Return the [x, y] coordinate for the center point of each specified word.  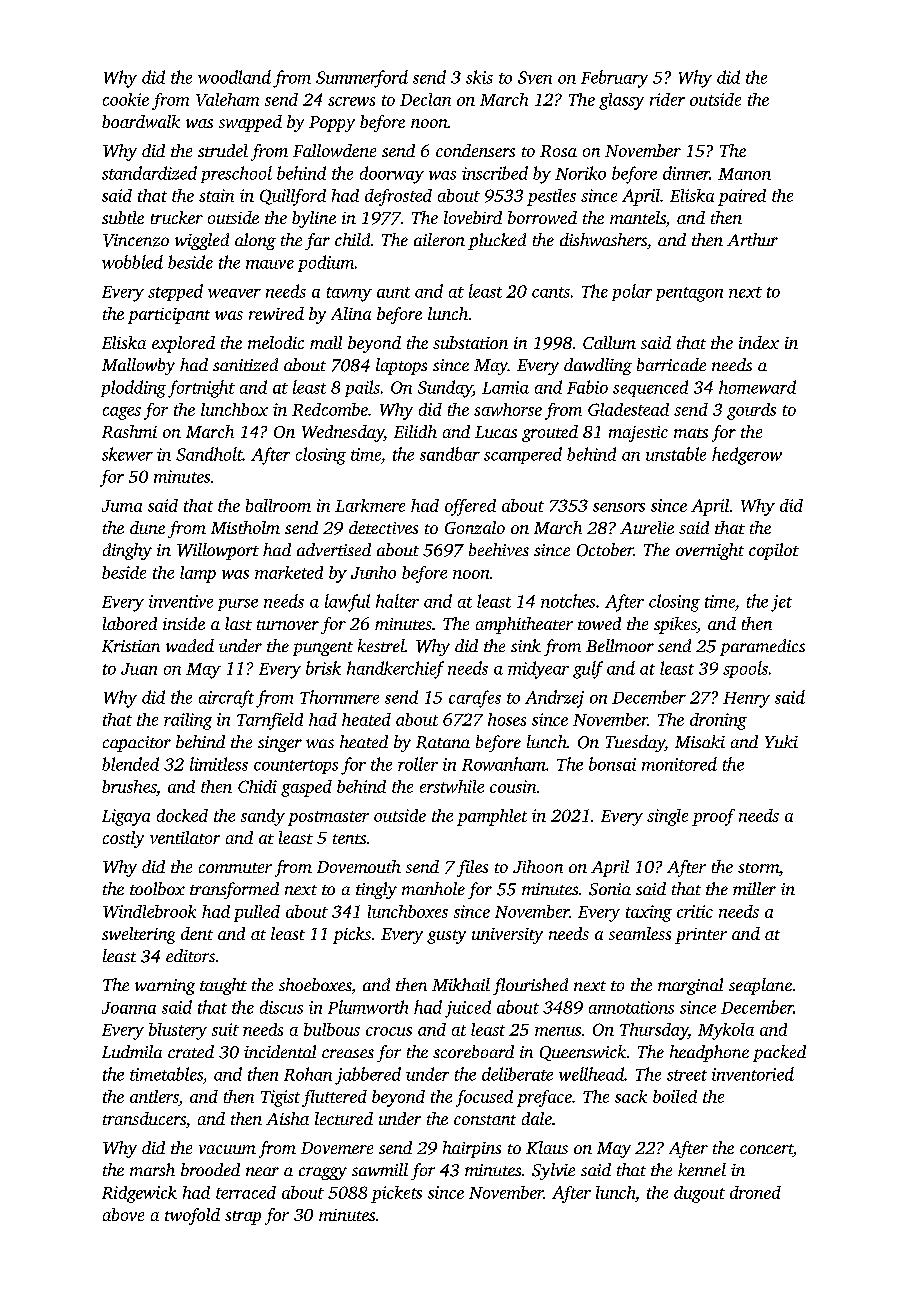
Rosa [558, 151]
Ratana [443, 742]
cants [551, 292]
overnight [710, 551]
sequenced [650, 388]
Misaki [700, 741]
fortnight [201, 389]
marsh [152, 1169]
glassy [621, 101]
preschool [236, 174]
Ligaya [126, 817]
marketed [289, 572]
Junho [373, 572]
